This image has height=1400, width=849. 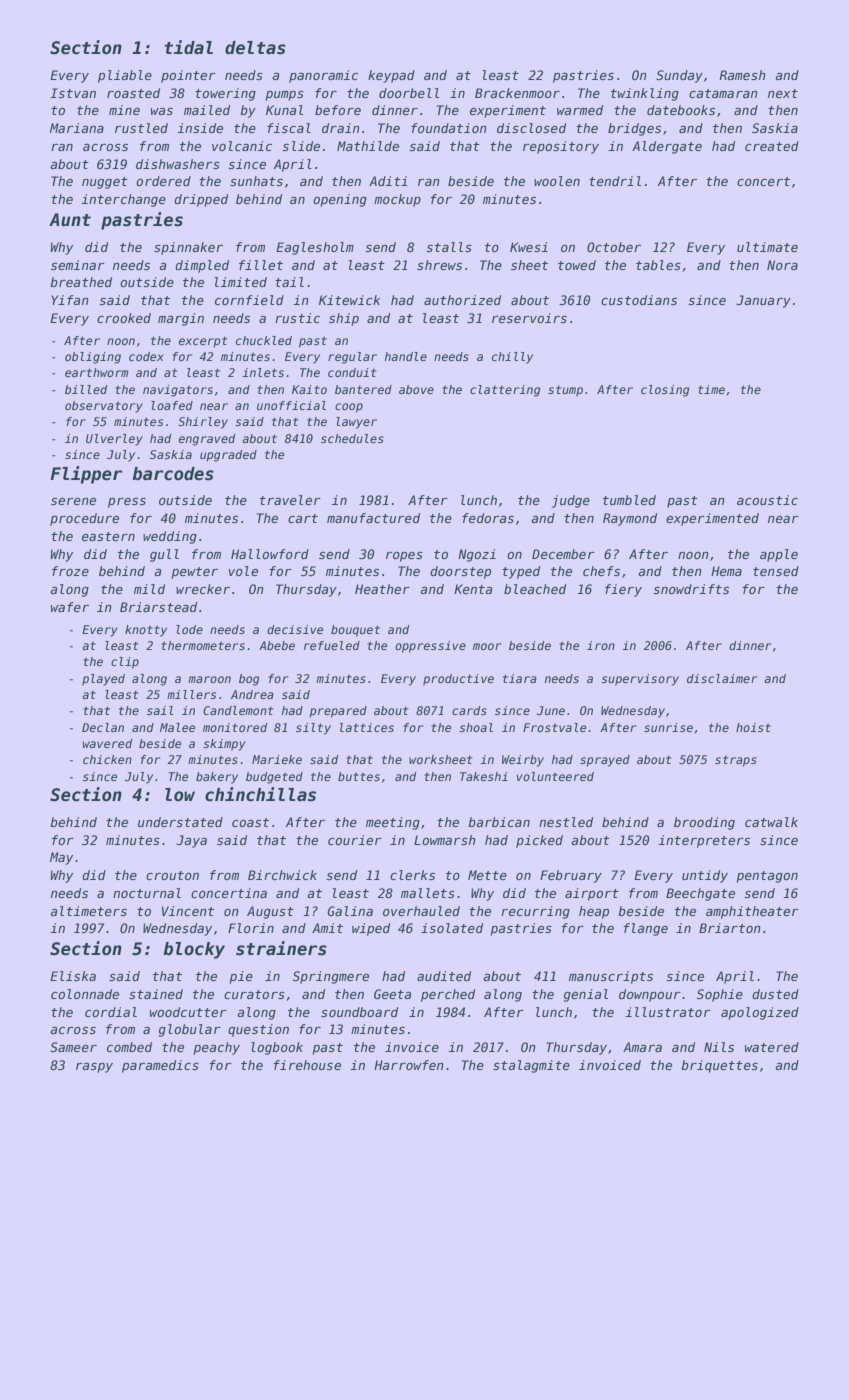 What do you see at coordinates (295, 629) in the image?
I see `decisive` at bounding box center [295, 629].
